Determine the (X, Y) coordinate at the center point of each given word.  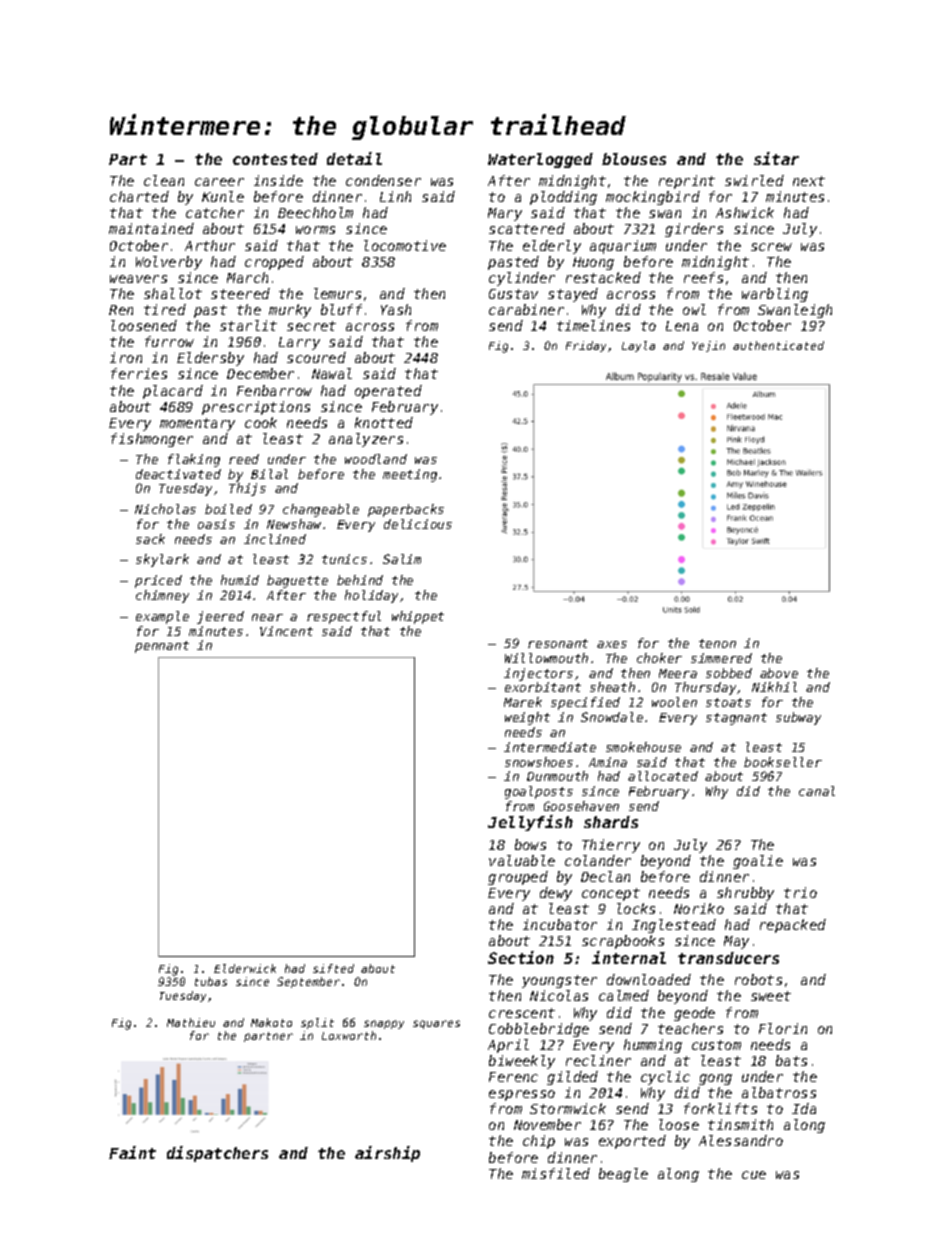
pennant (162, 647)
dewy (556, 894)
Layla (638, 346)
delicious (418, 524)
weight (527, 718)
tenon (717, 643)
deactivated (178, 474)
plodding (563, 198)
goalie (758, 862)
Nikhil (774, 687)
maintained (151, 228)
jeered (220, 617)
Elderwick (245, 968)
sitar (776, 158)
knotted (384, 422)
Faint (132, 1152)
